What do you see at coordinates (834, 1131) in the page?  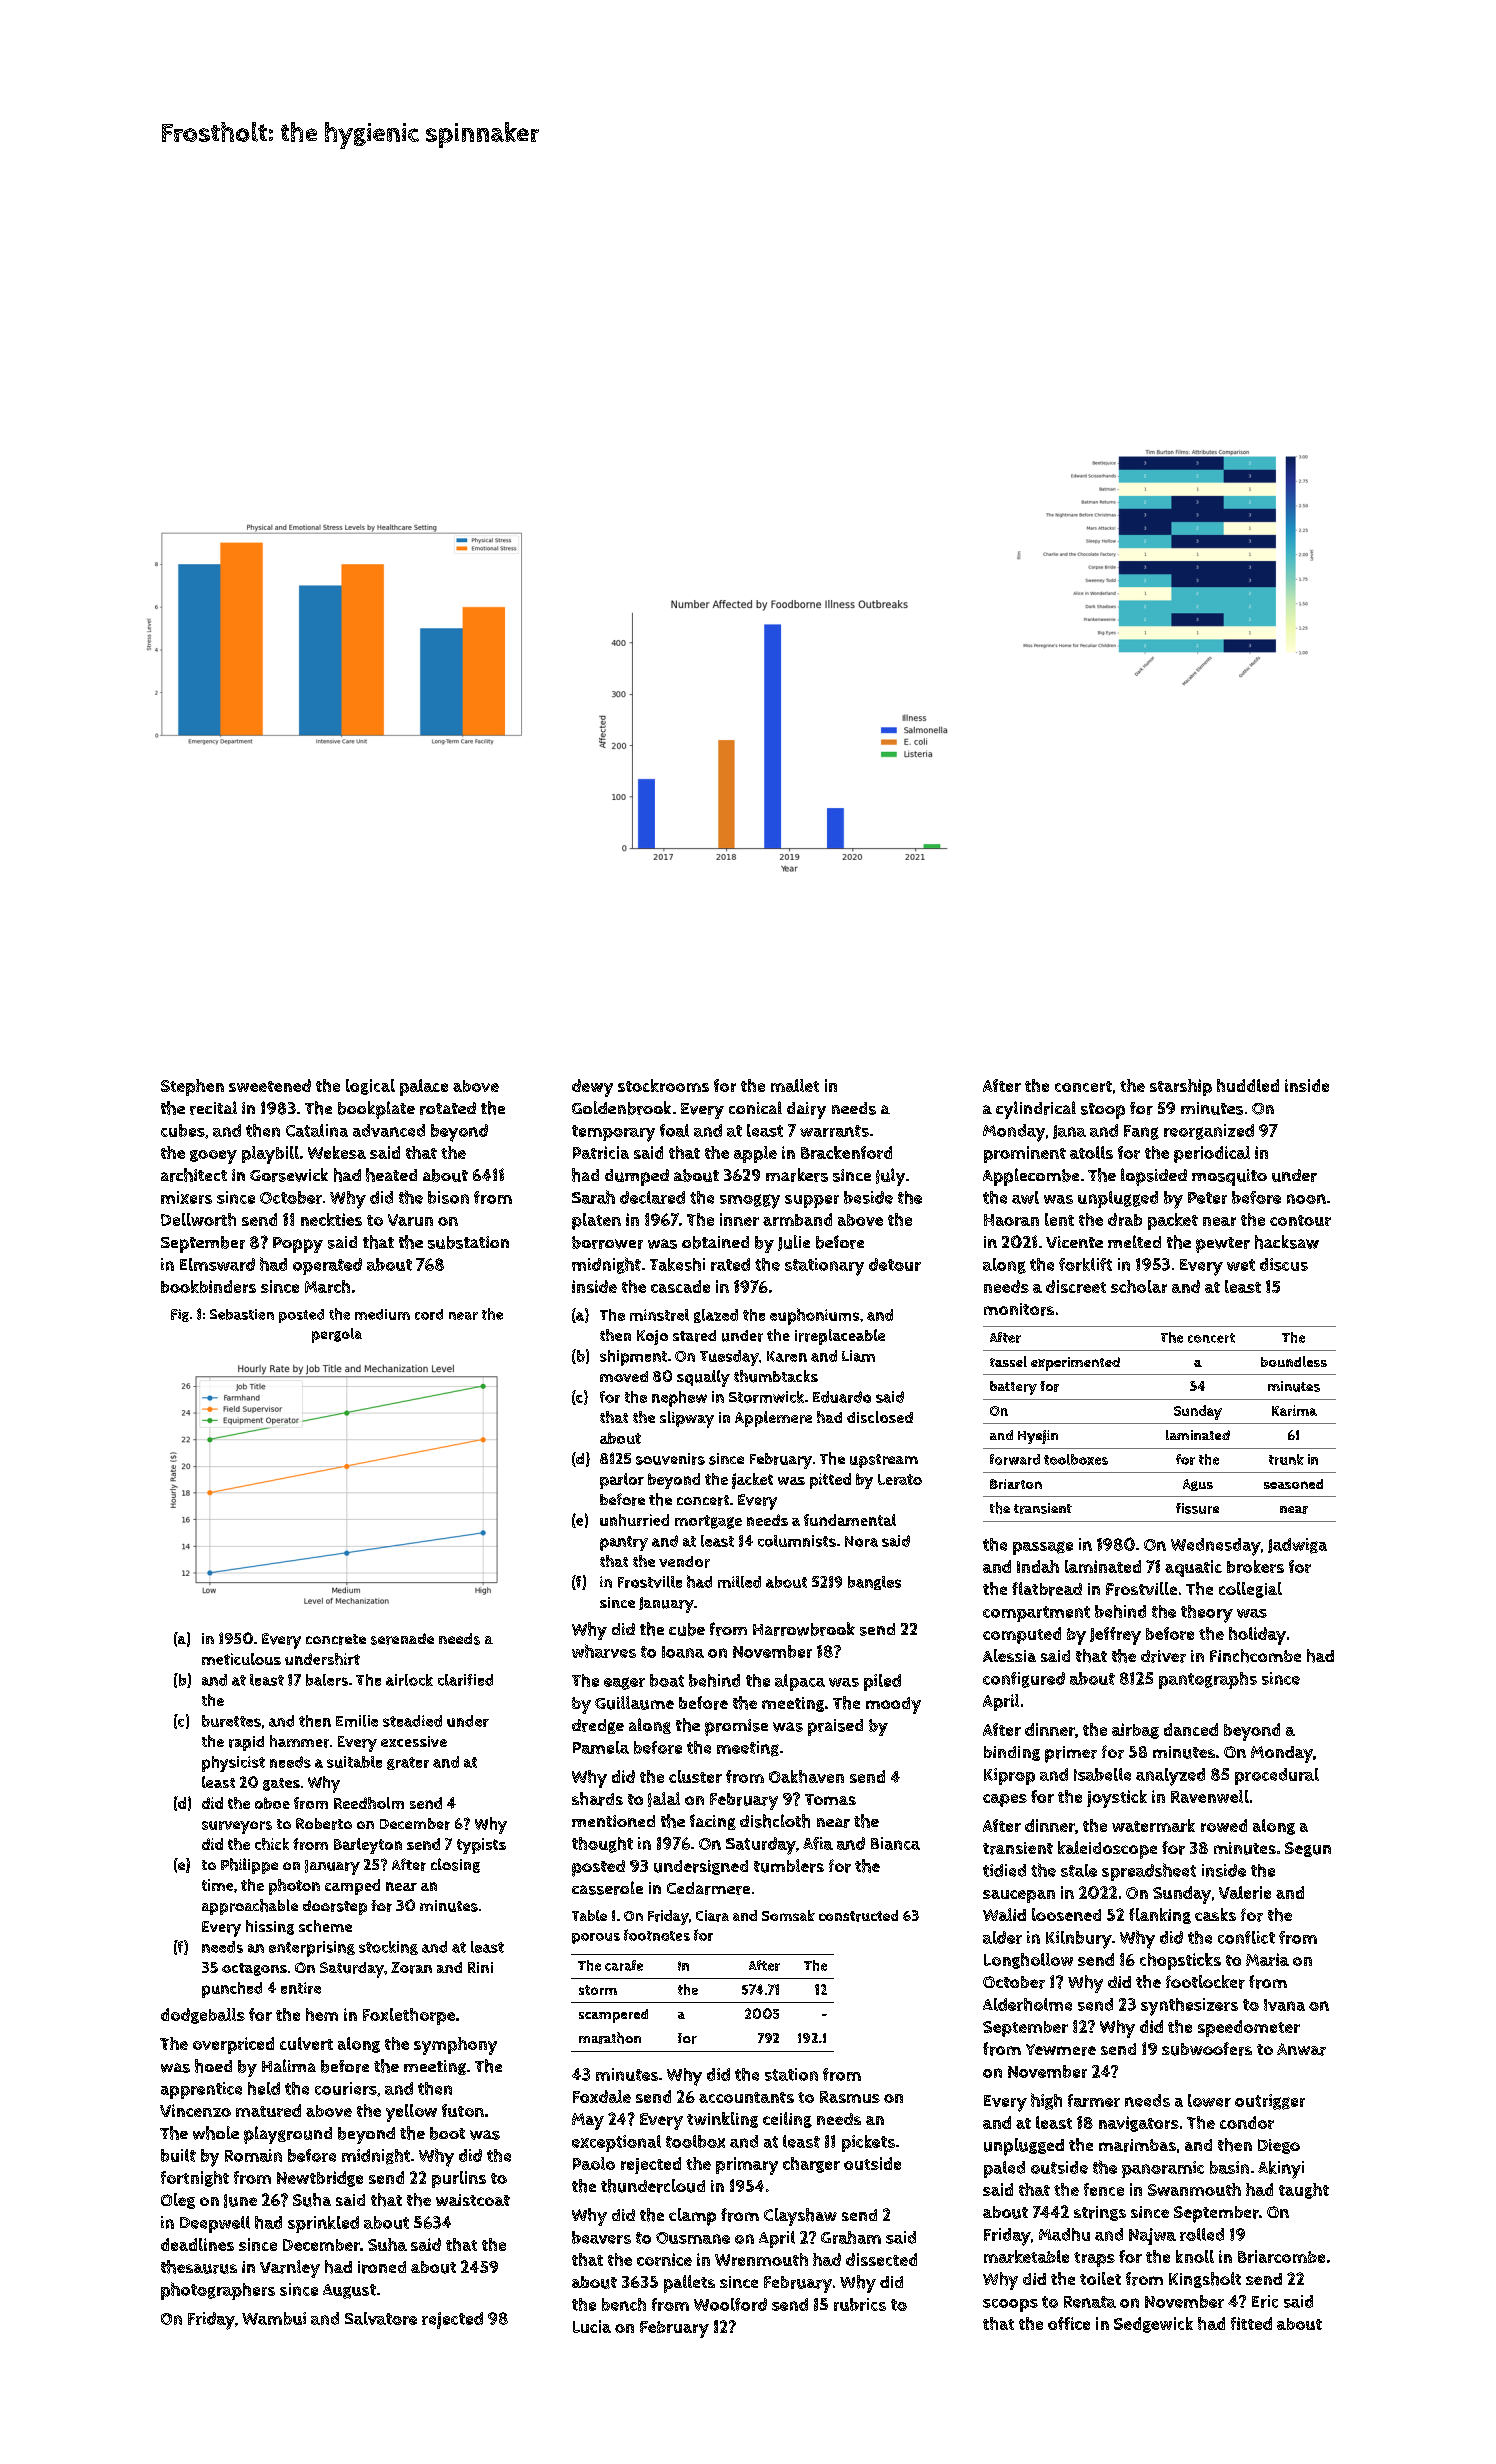 I see `warrants` at bounding box center [834, 1131].
